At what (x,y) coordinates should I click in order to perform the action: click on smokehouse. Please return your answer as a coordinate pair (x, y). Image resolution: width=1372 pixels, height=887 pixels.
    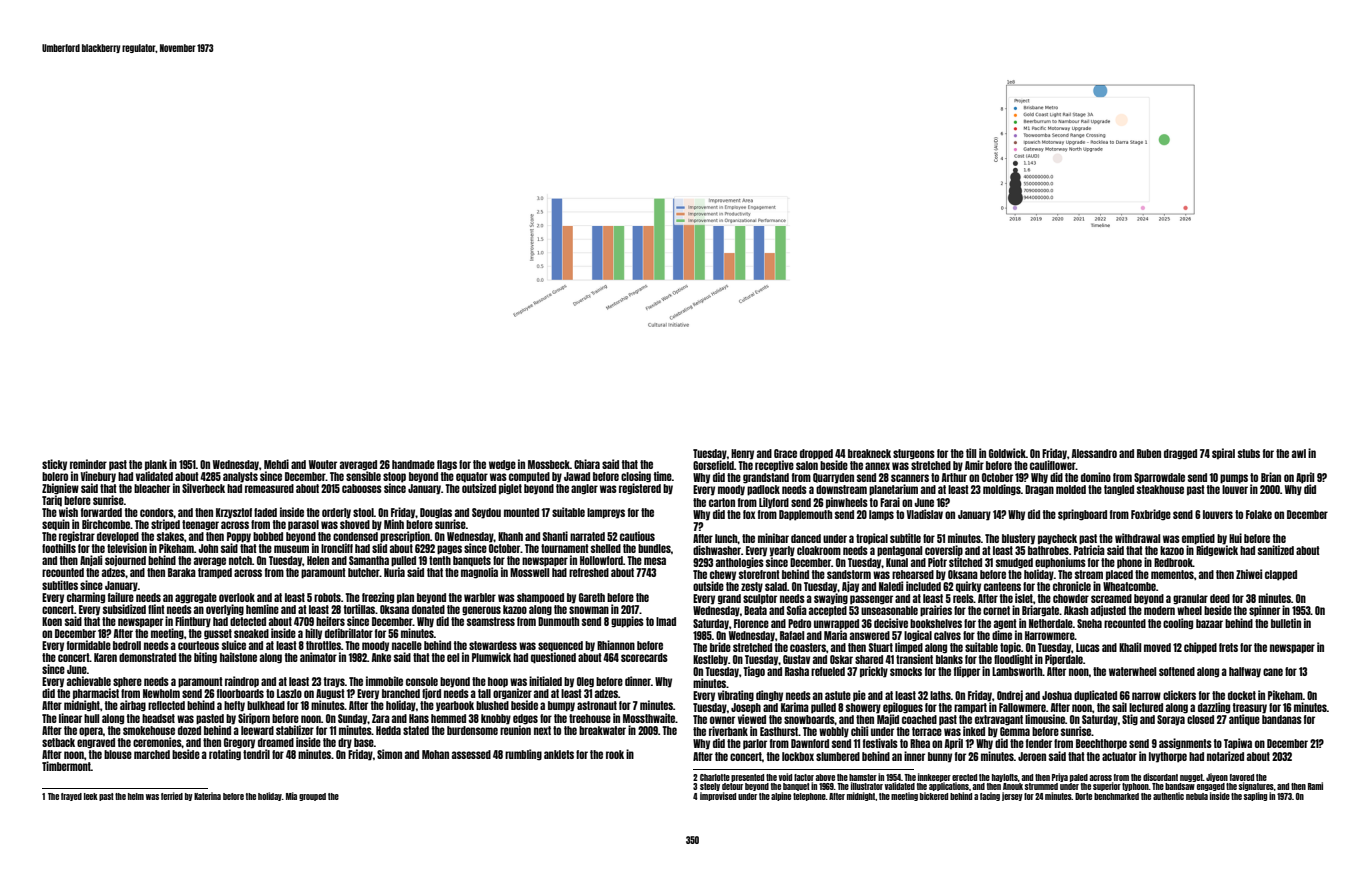
    Looking at the image, I should click on (149, 730).
